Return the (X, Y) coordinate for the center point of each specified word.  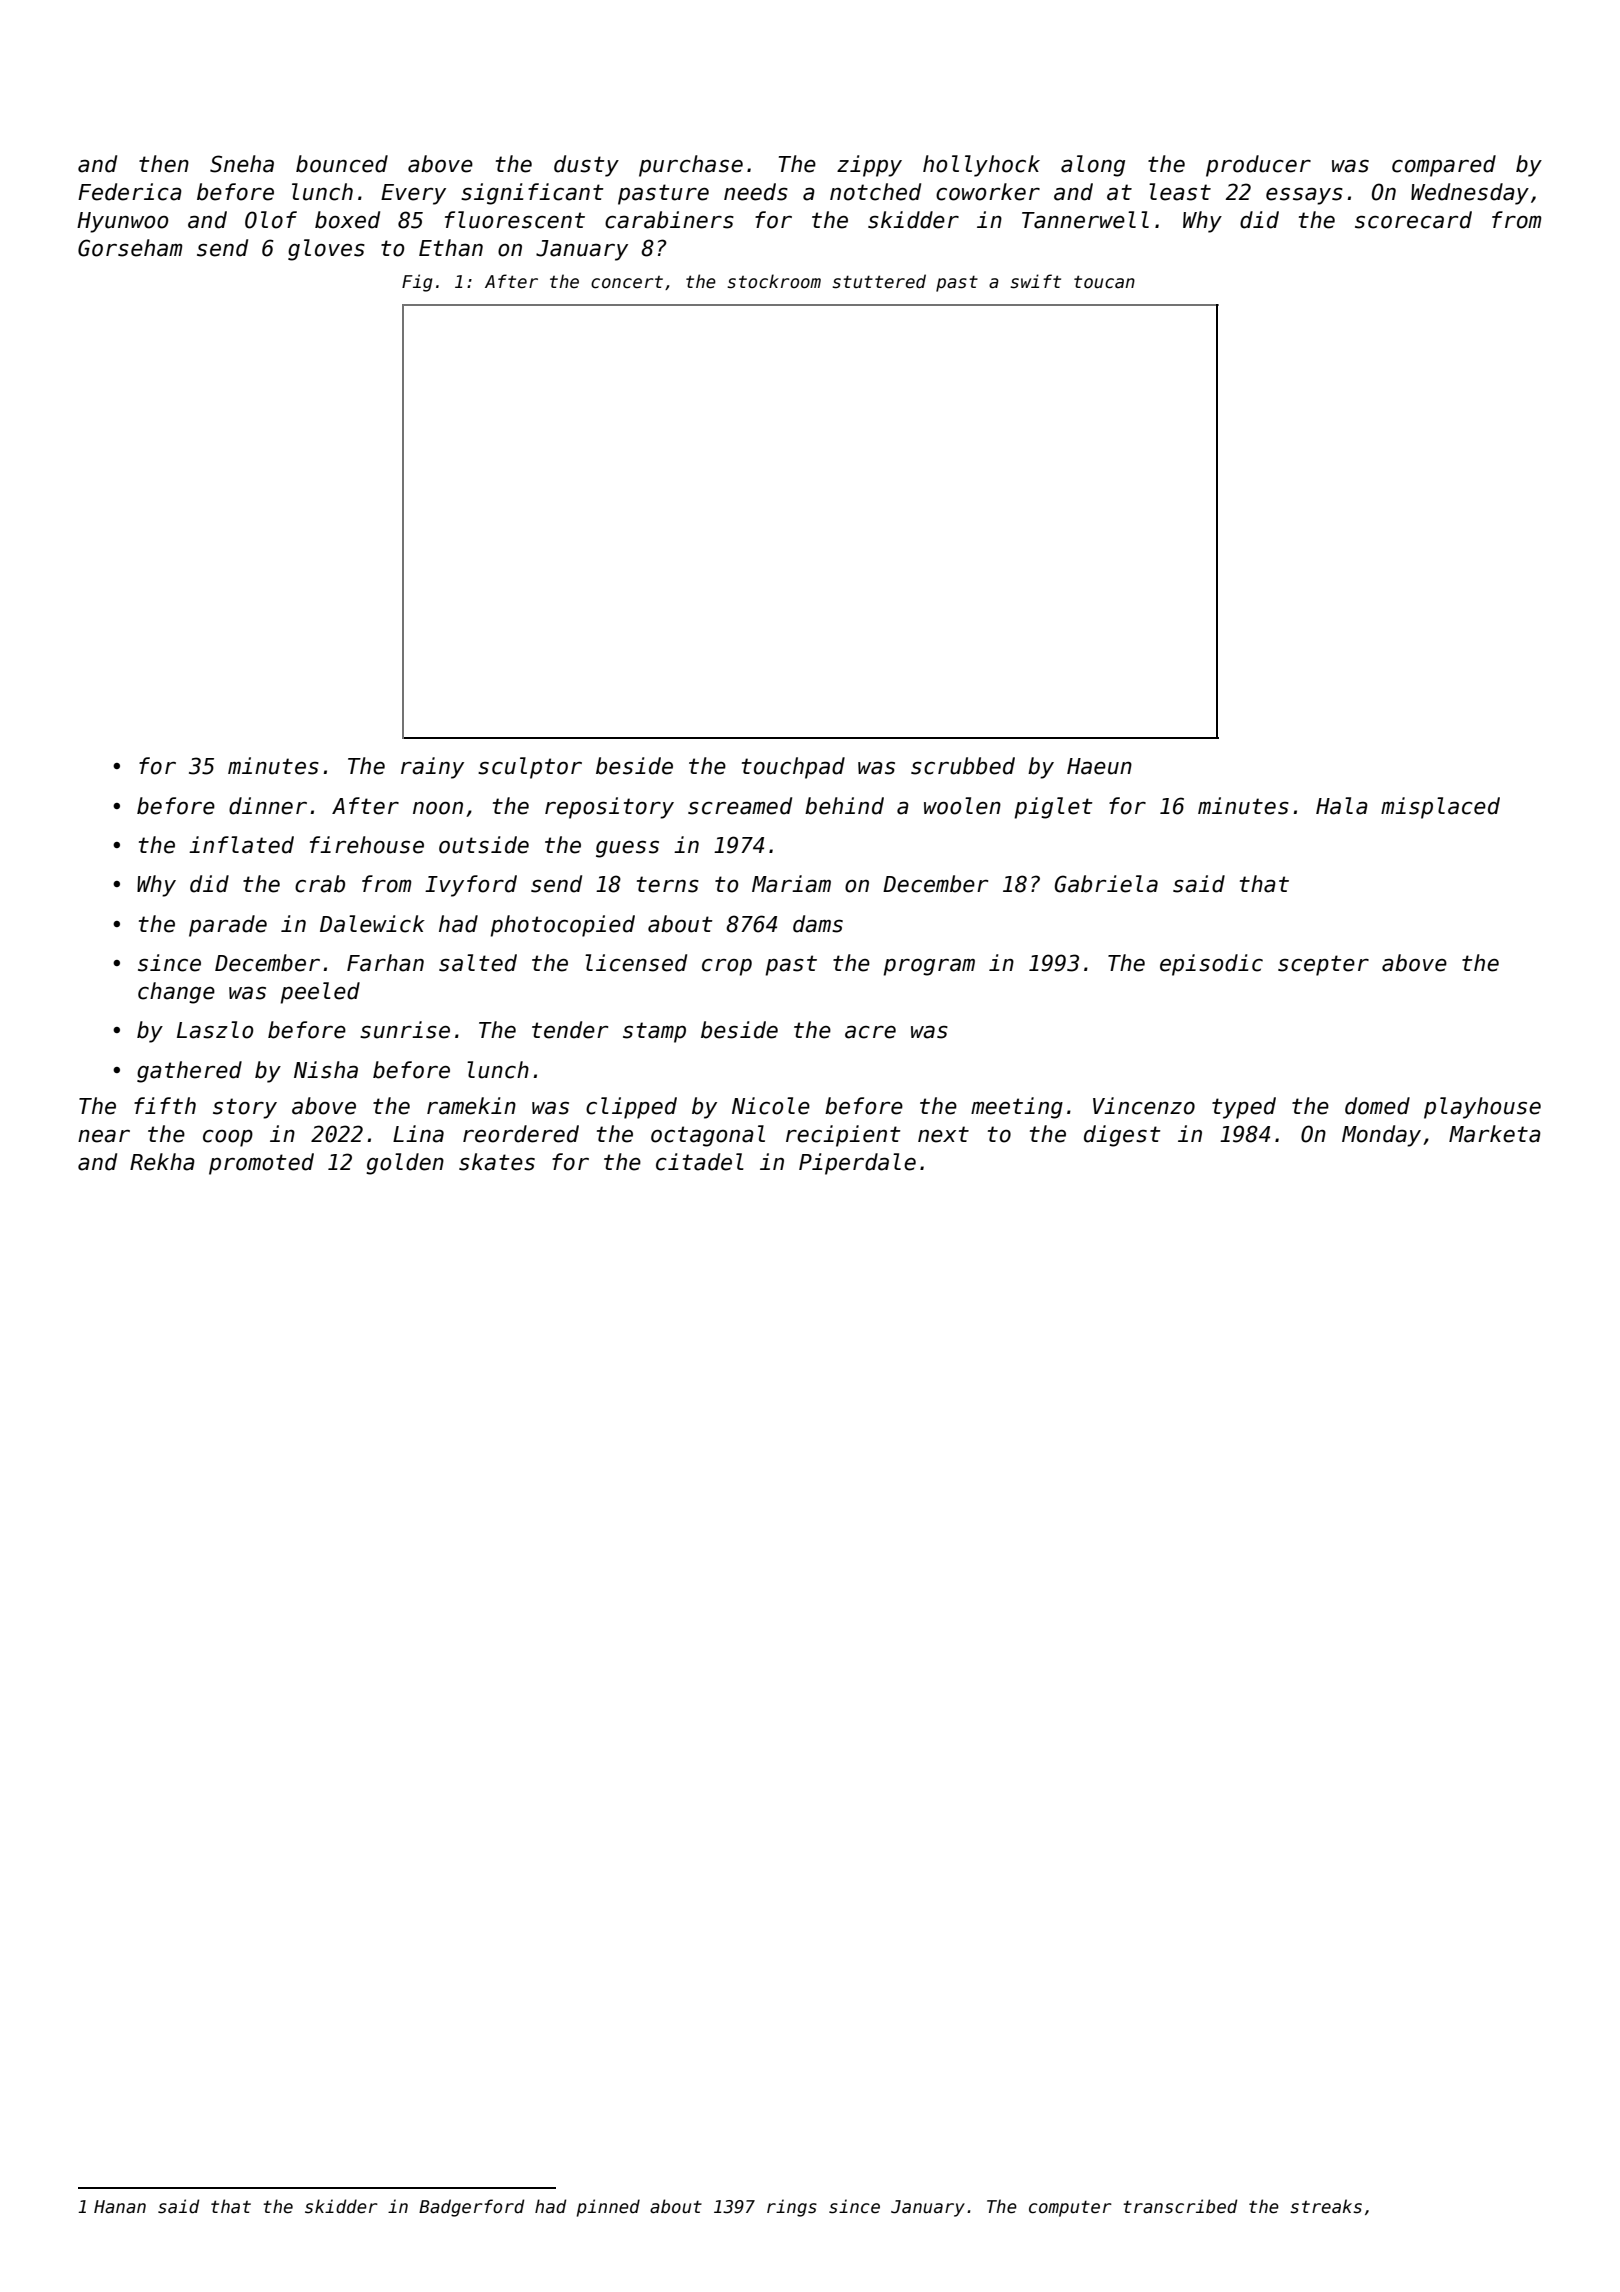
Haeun (1099, 766)
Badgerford (471, 2208)
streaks (1326, 2206)
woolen (962, 806)
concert (627, 282)
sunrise (405, 1030)
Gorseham (130, 248)
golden (405, 1164)
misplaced (1440, 808)
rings (792, 2208)
